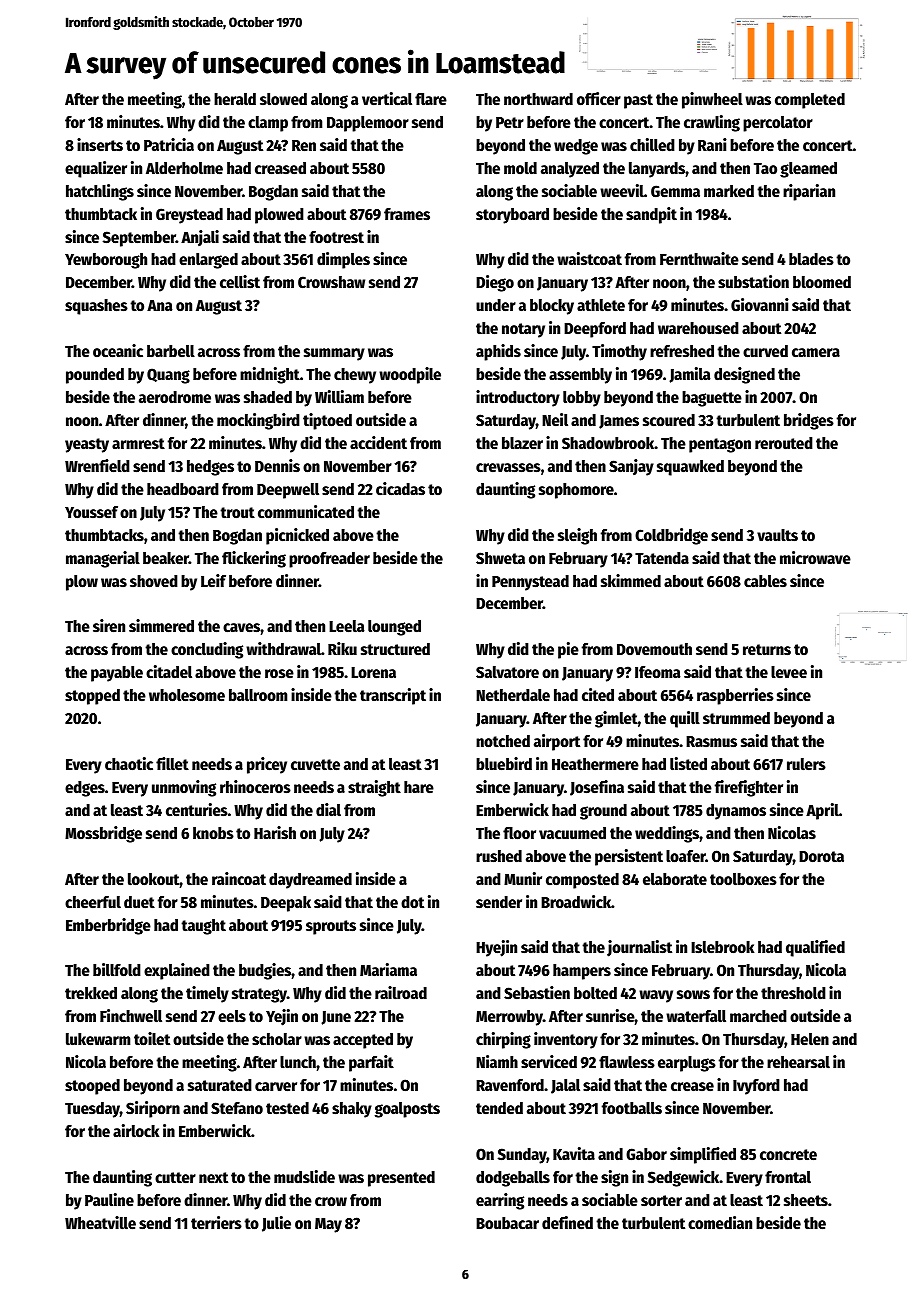  What do you see at coordinates (686, 856) in the page?
I see `loafer` at bounding box center [686, 856].
